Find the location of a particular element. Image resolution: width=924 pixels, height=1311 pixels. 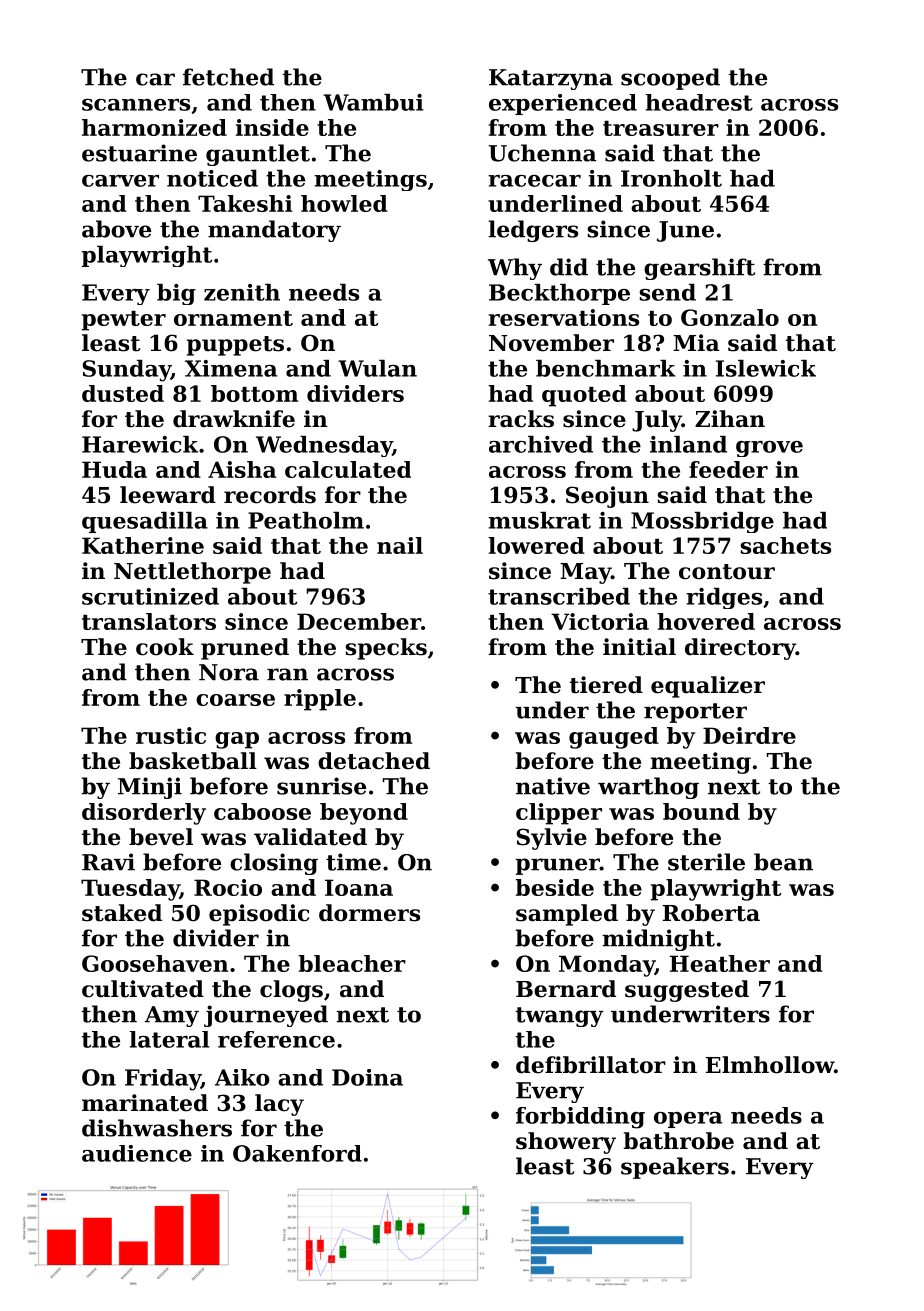

audience is located at coordinates (137, 1153).
